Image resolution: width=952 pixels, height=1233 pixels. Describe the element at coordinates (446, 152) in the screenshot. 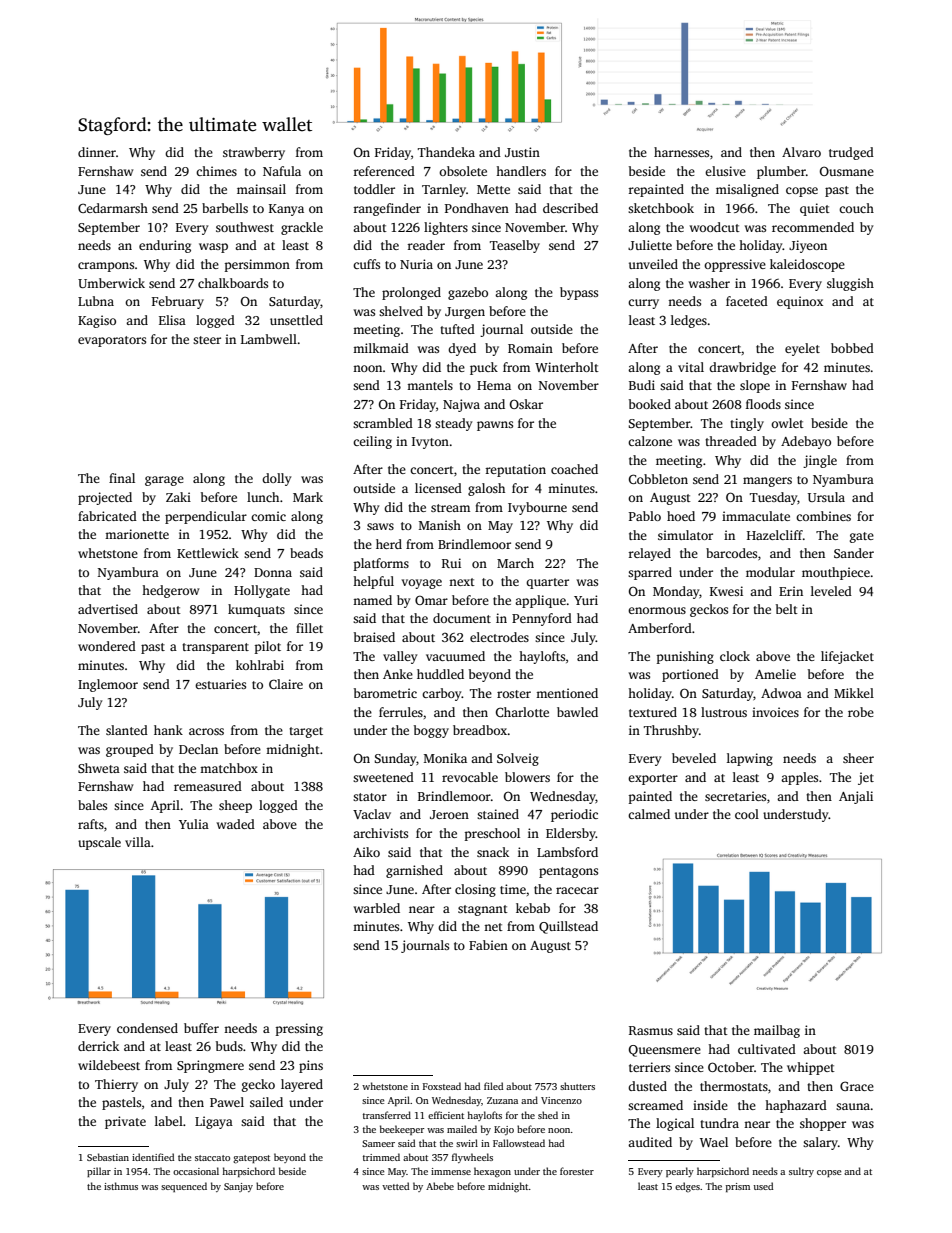

I see `Thandeka` at that location.
